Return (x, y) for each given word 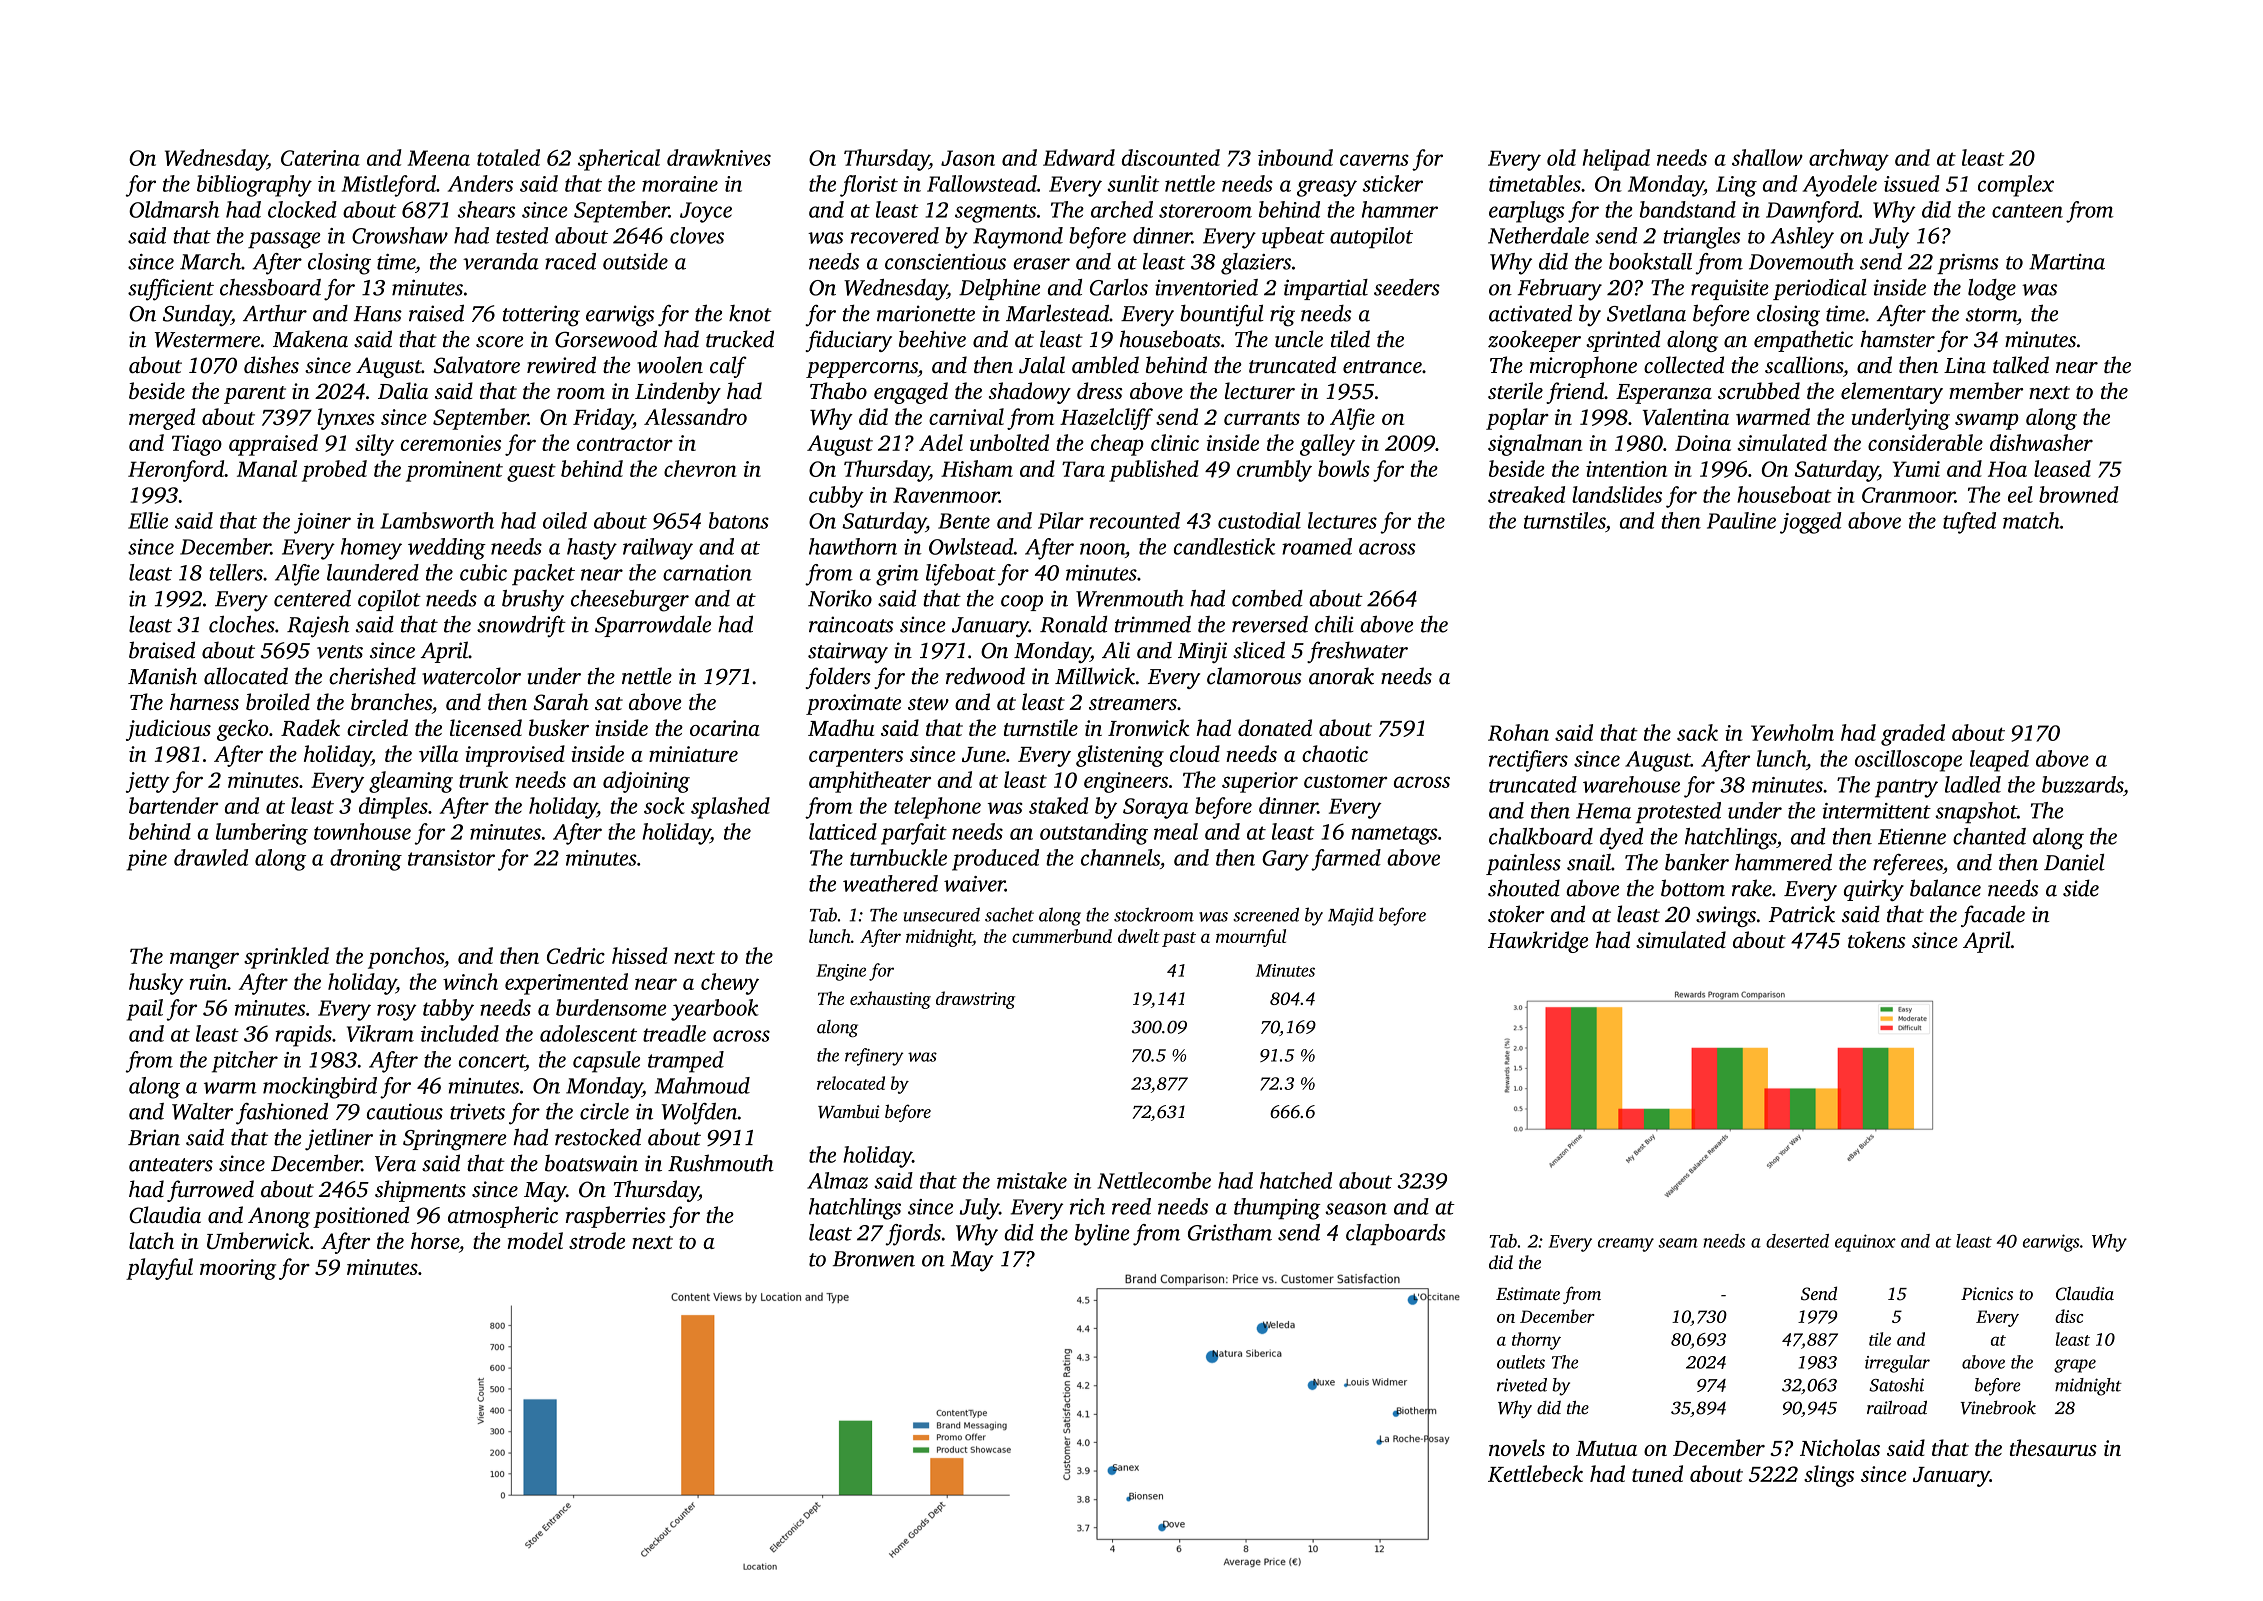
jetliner (339, 1140)
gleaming (411, 782)
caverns (1374, 160)
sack (1697, 732)
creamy (1626, 1245)
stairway (848, 652)
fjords (913, 1235)
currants (1262, 418)
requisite (1730, 289)
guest (531, 473)
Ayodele (1840, 186)
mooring (238, 1269)
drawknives (719, 157)
